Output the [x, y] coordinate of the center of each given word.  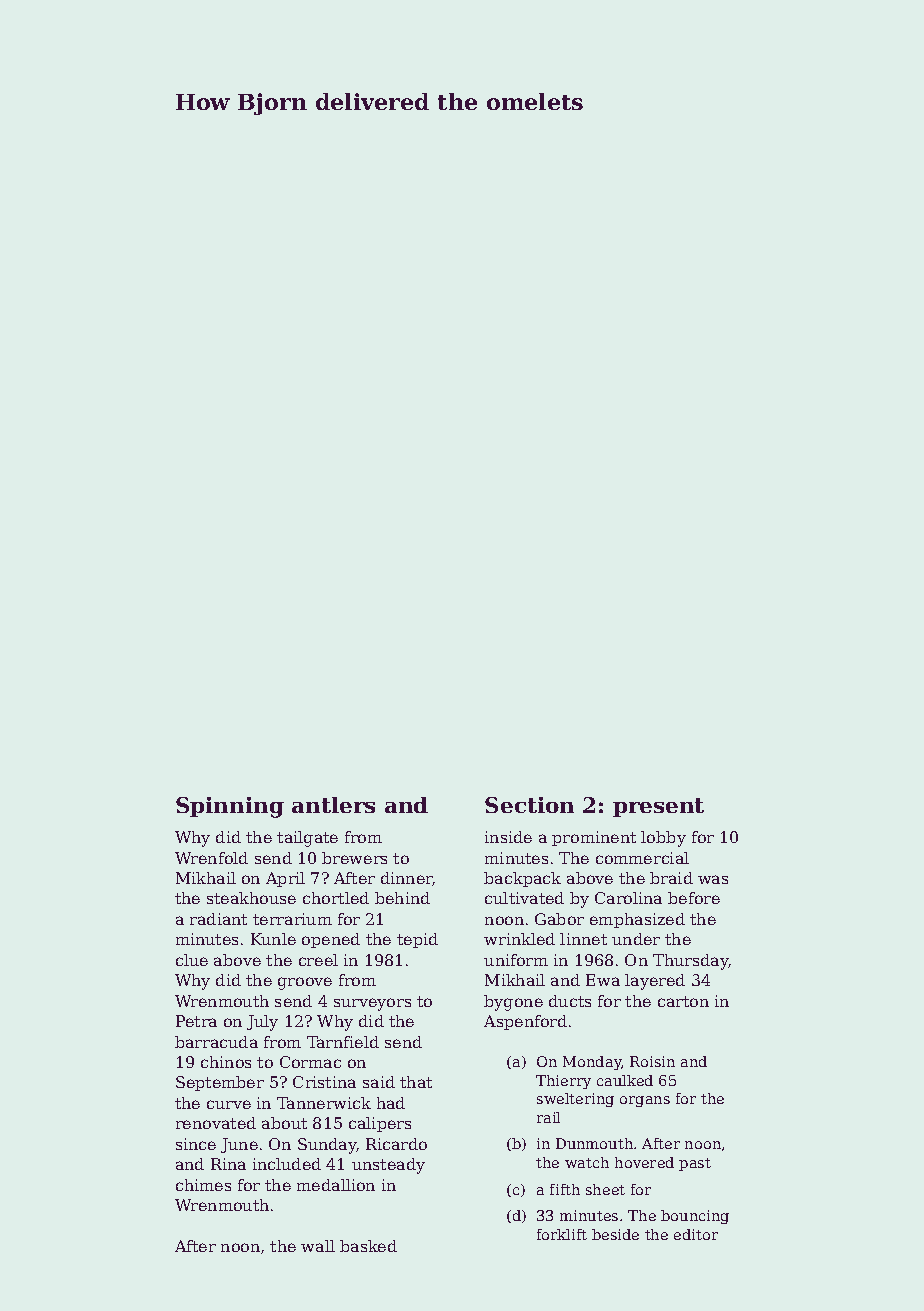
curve [229, 1104]
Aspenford [525, 1022]
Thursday [690, 962]
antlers [333, 805]
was [713, 879]
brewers [354, 858]
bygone [513, 1003]
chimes [203, 1185]
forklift [562, 1234]
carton [683, 1001]
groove [305, 983]
